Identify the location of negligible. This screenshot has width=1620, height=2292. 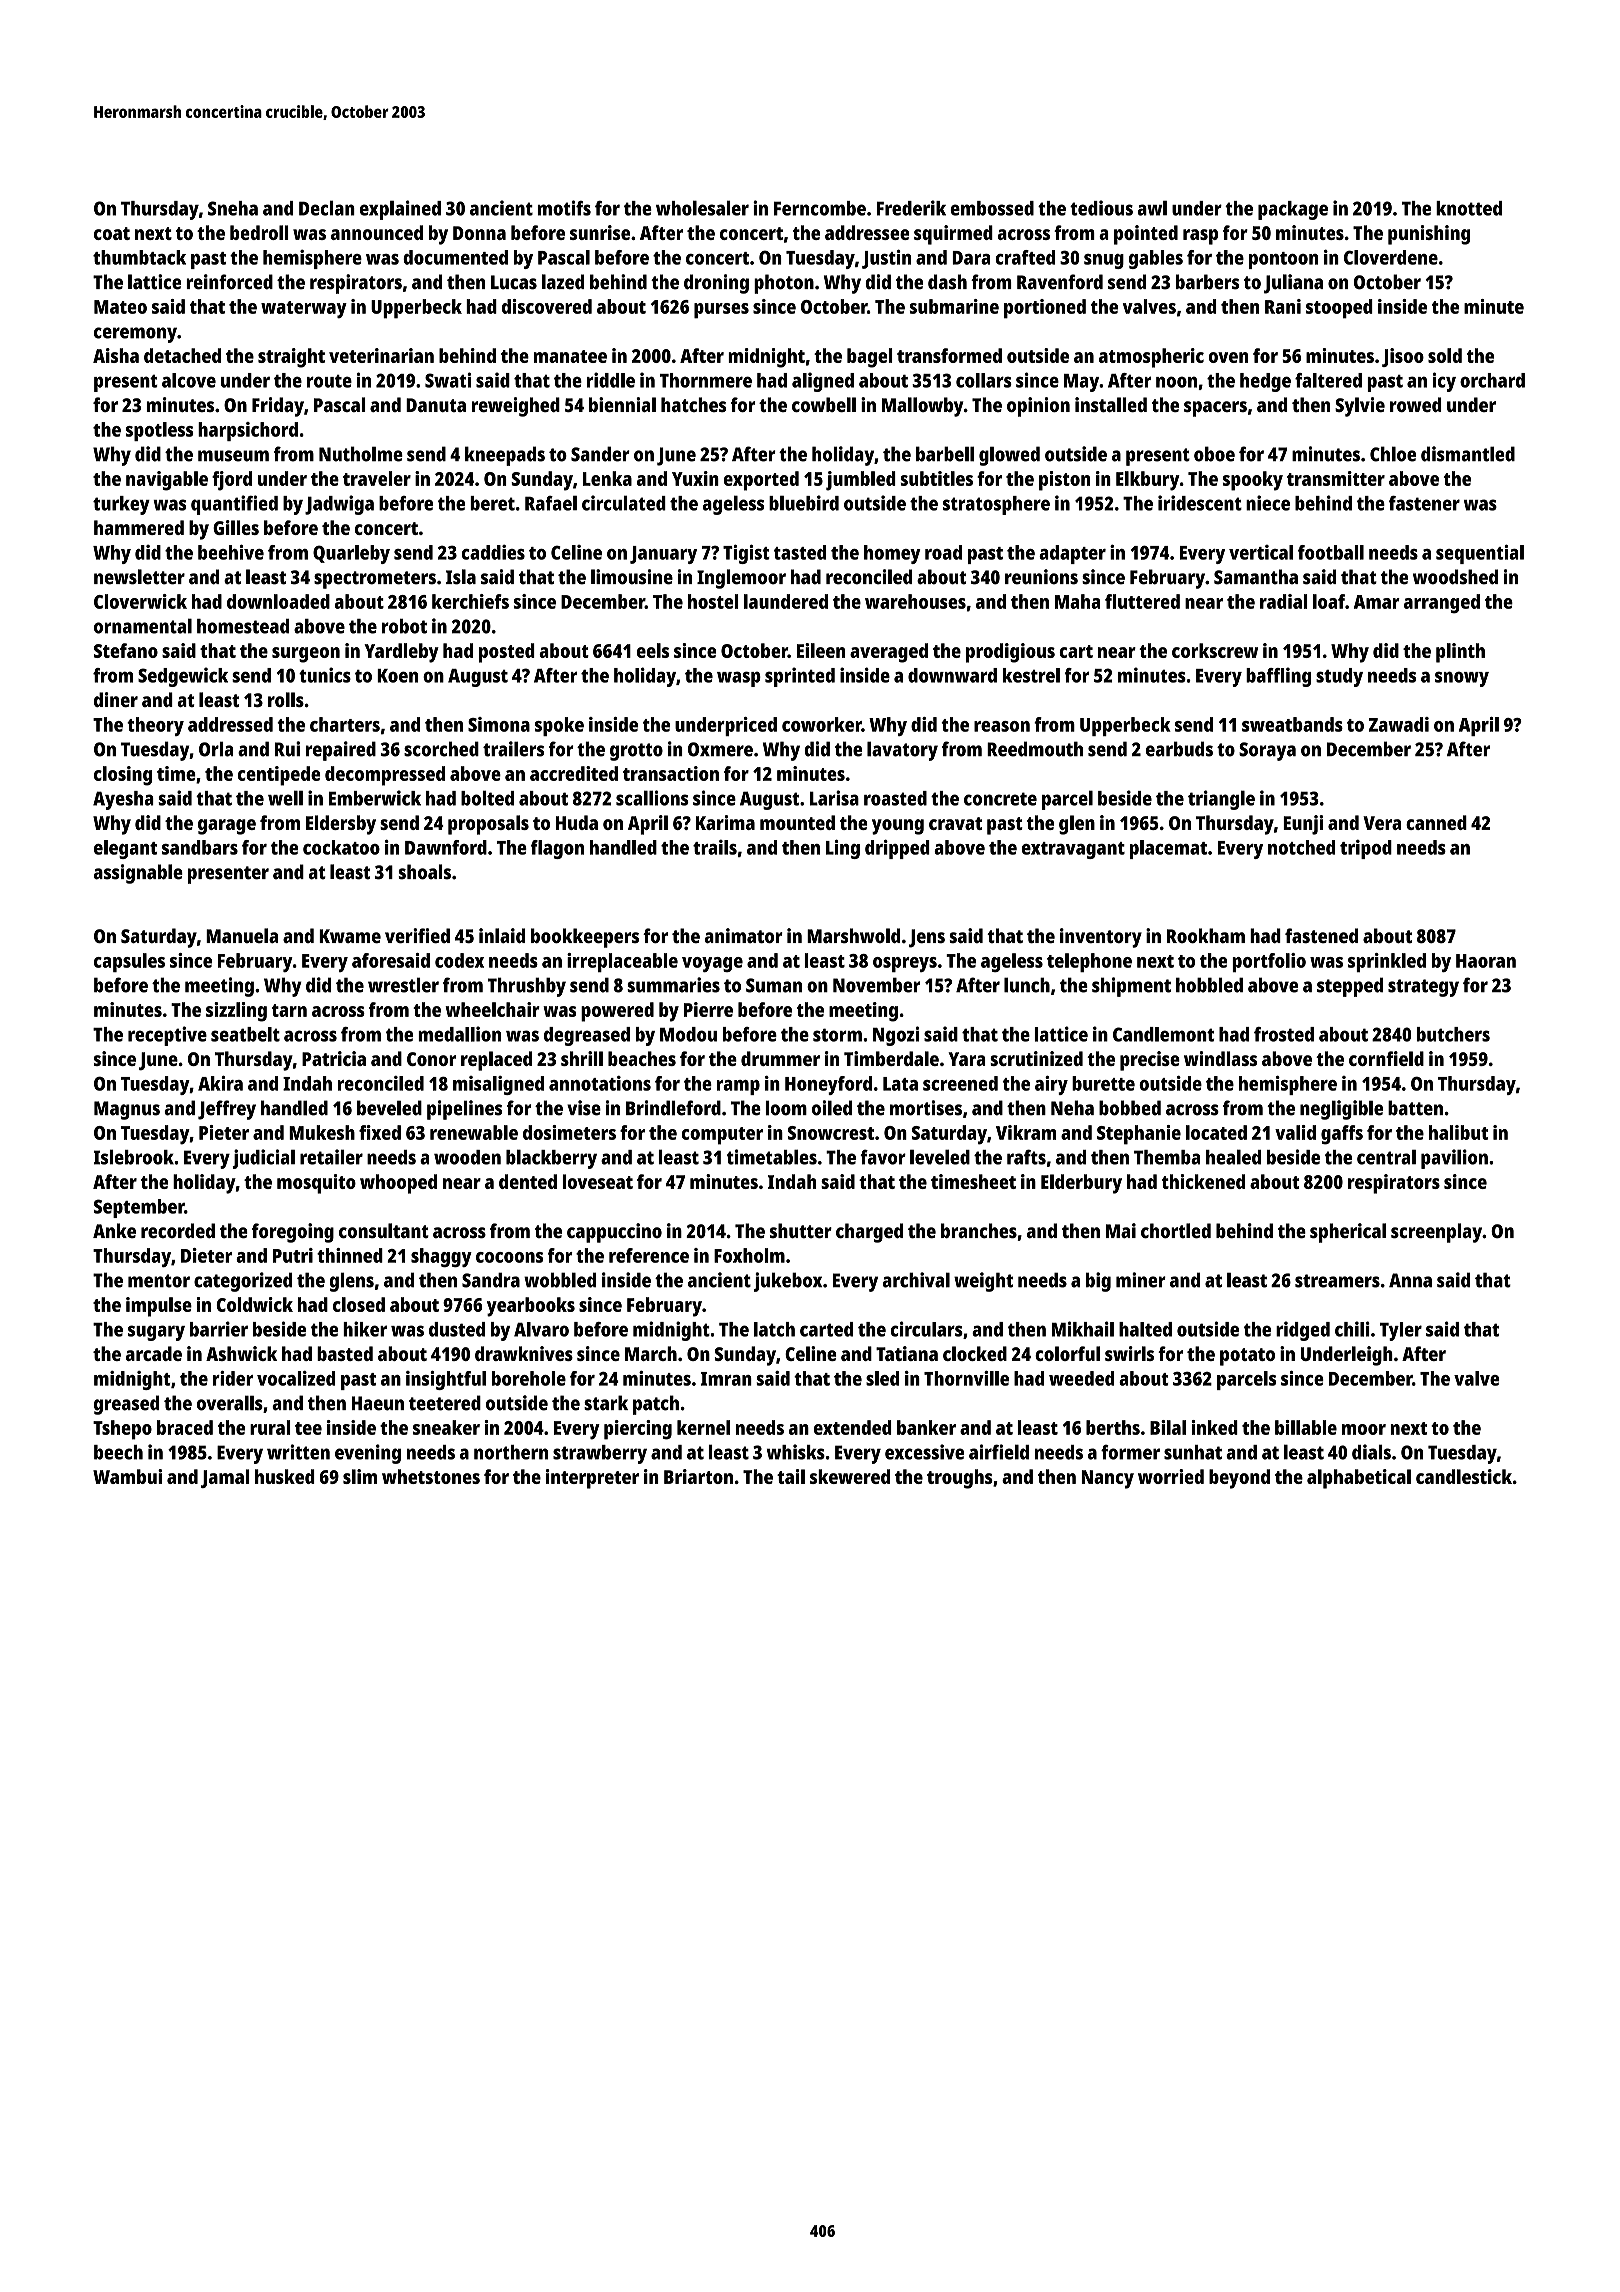
(1341, 1110).
